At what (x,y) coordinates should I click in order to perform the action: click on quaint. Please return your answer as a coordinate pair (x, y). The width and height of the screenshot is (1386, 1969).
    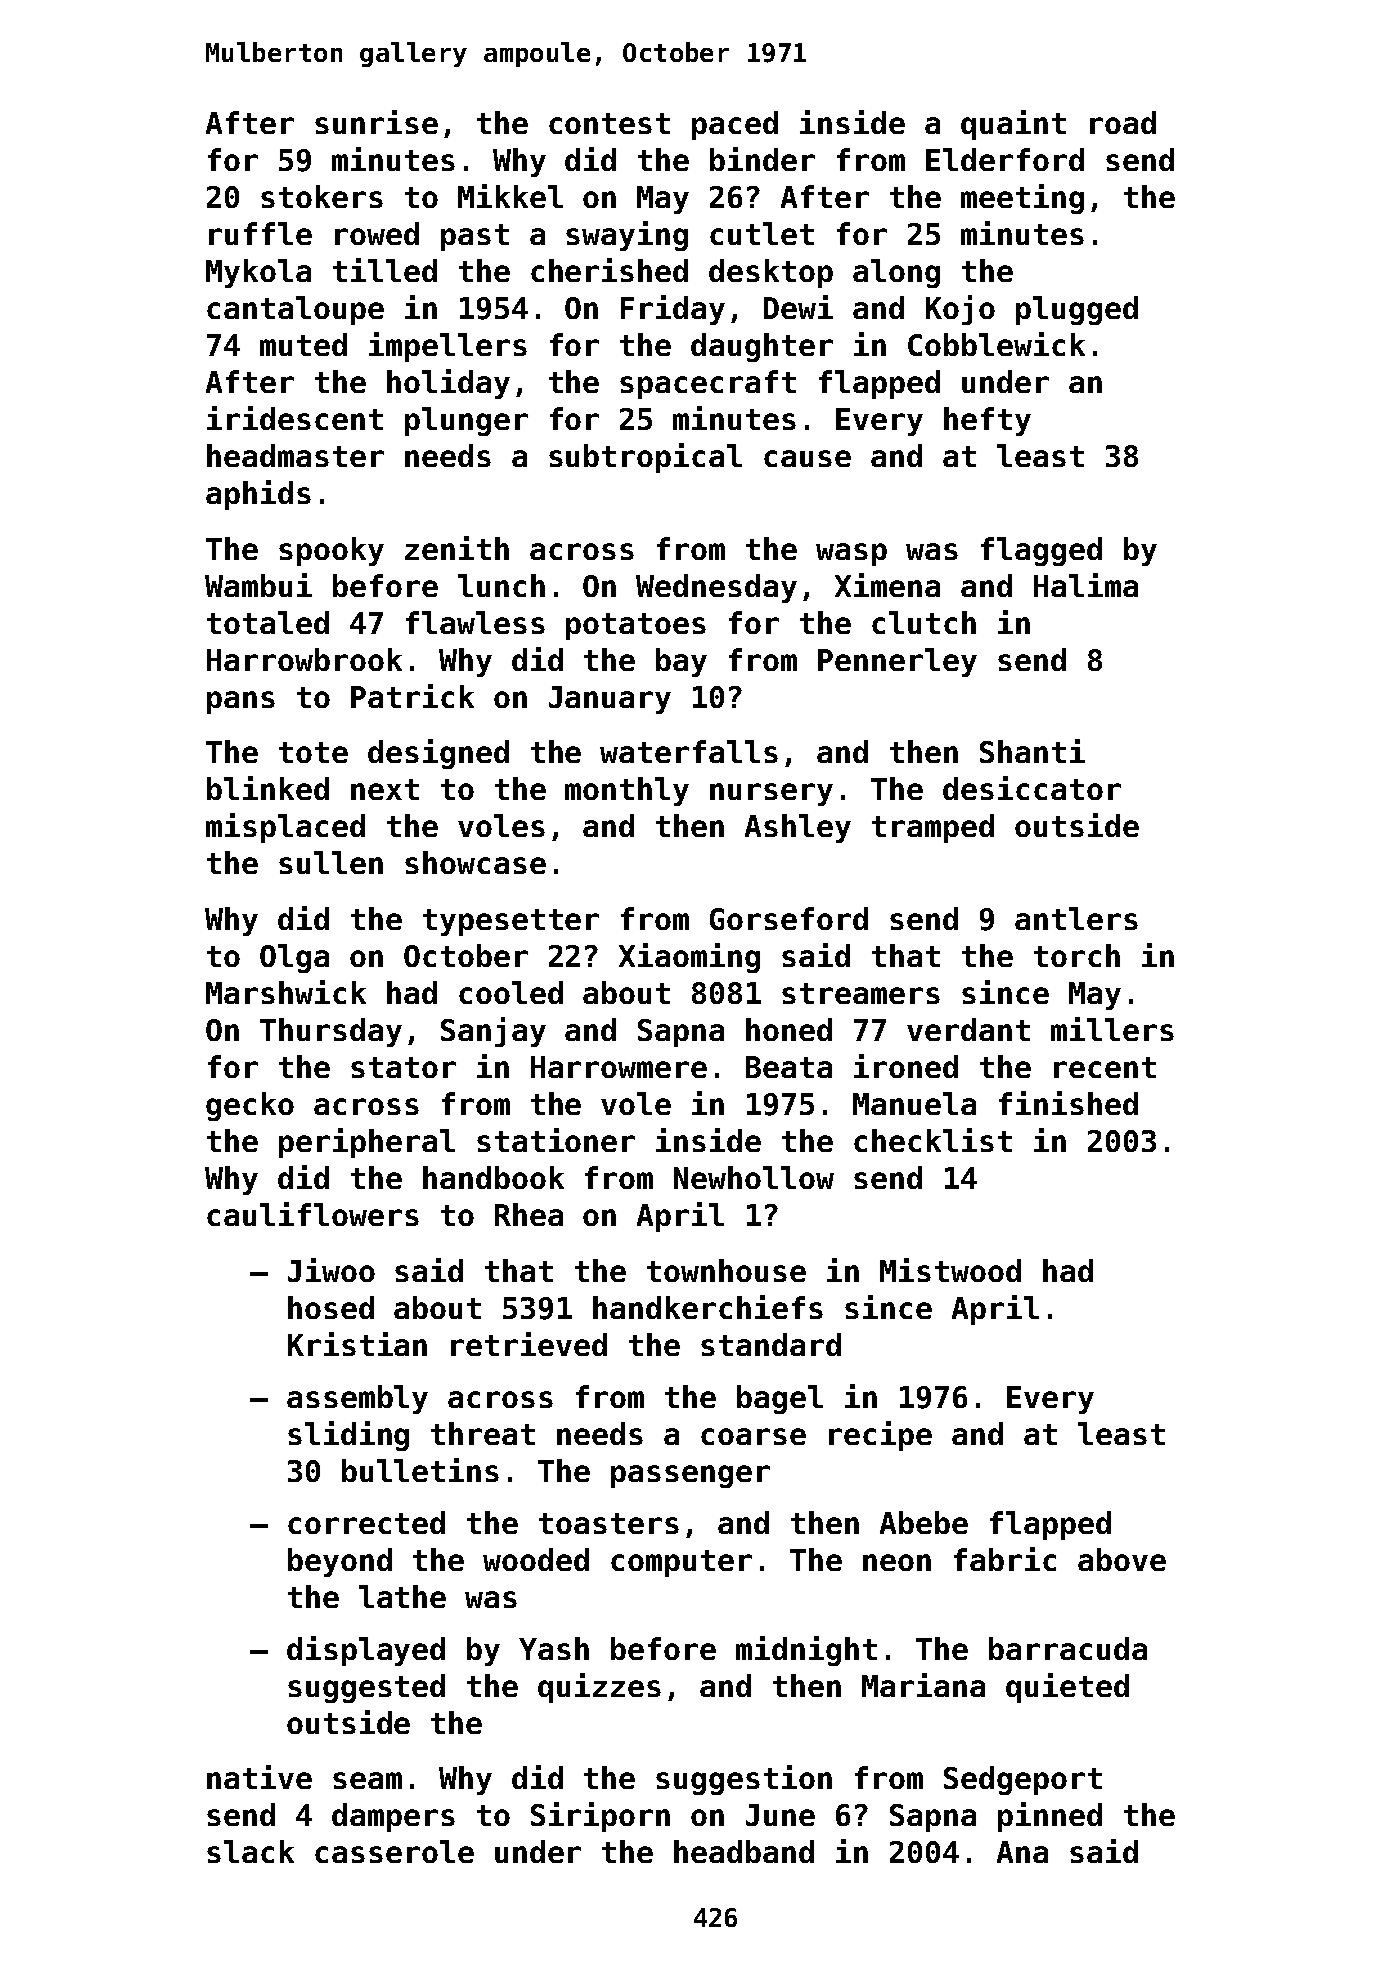
    Looking at the image, I should click on (1013, 125).
